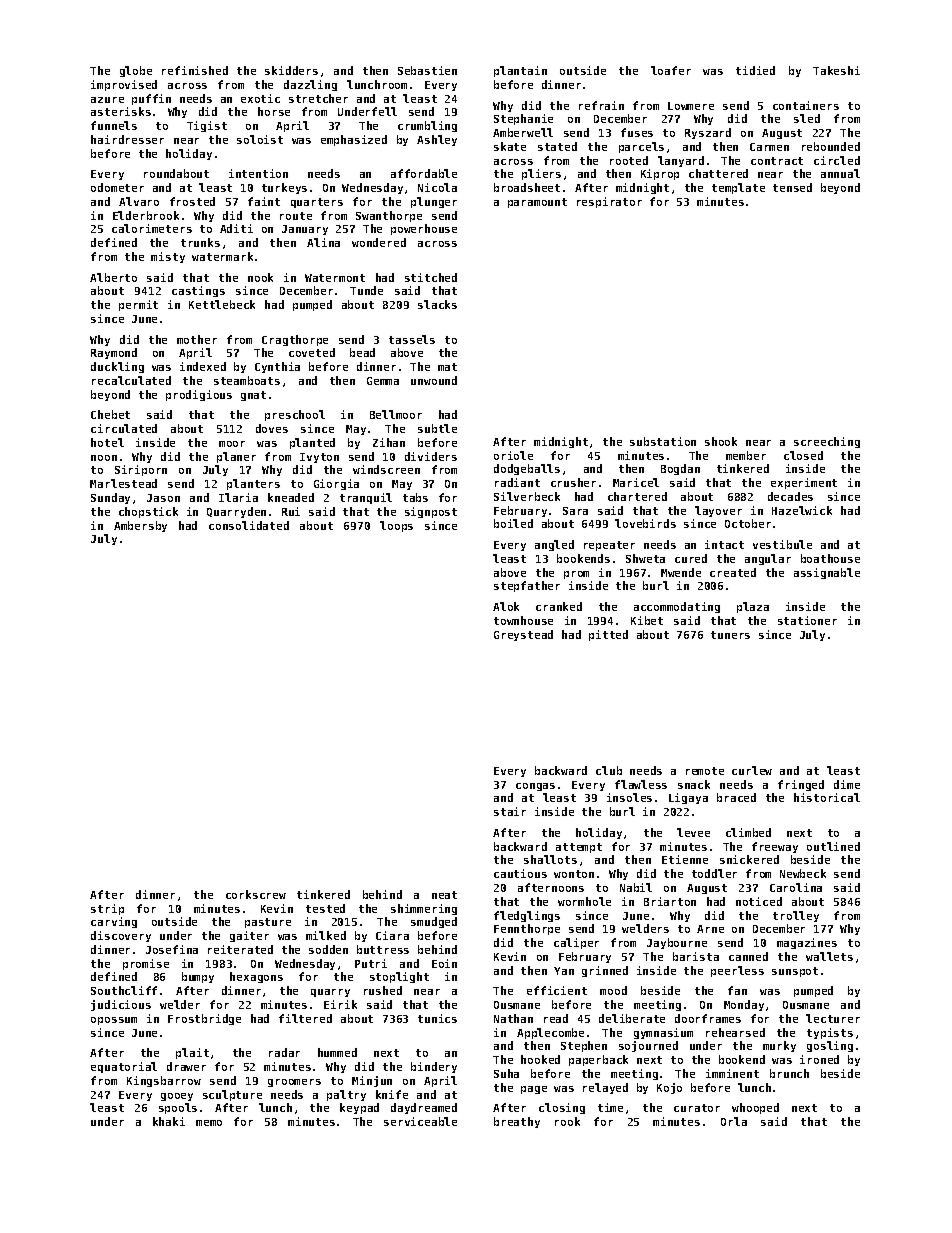 This page has width=952, height=1233. What do you see at coordinates (434, 1067) in the page?
I see `bindery` at bounding box center [434, 1067].
